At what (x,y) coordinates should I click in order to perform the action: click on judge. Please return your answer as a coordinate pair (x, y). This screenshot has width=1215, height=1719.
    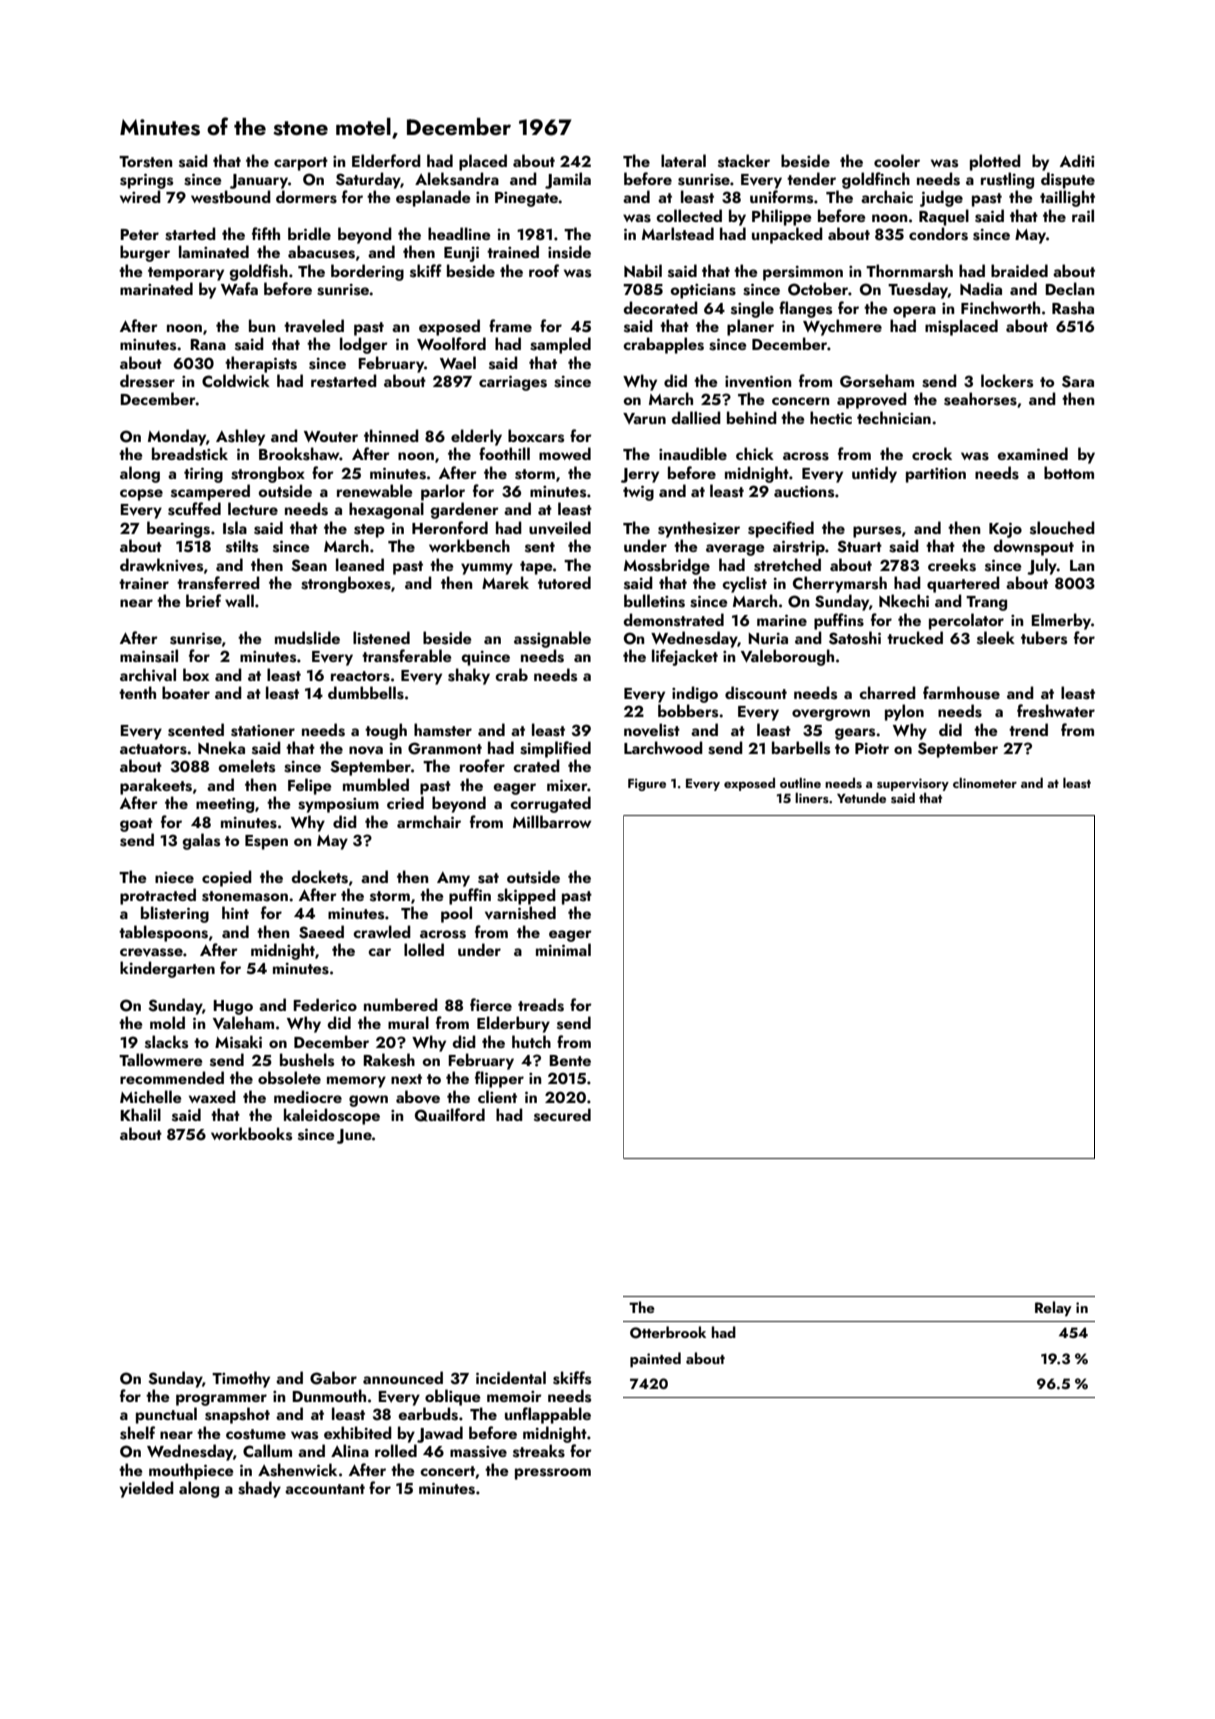
    Looking at the image, I should click on (941, 198).
